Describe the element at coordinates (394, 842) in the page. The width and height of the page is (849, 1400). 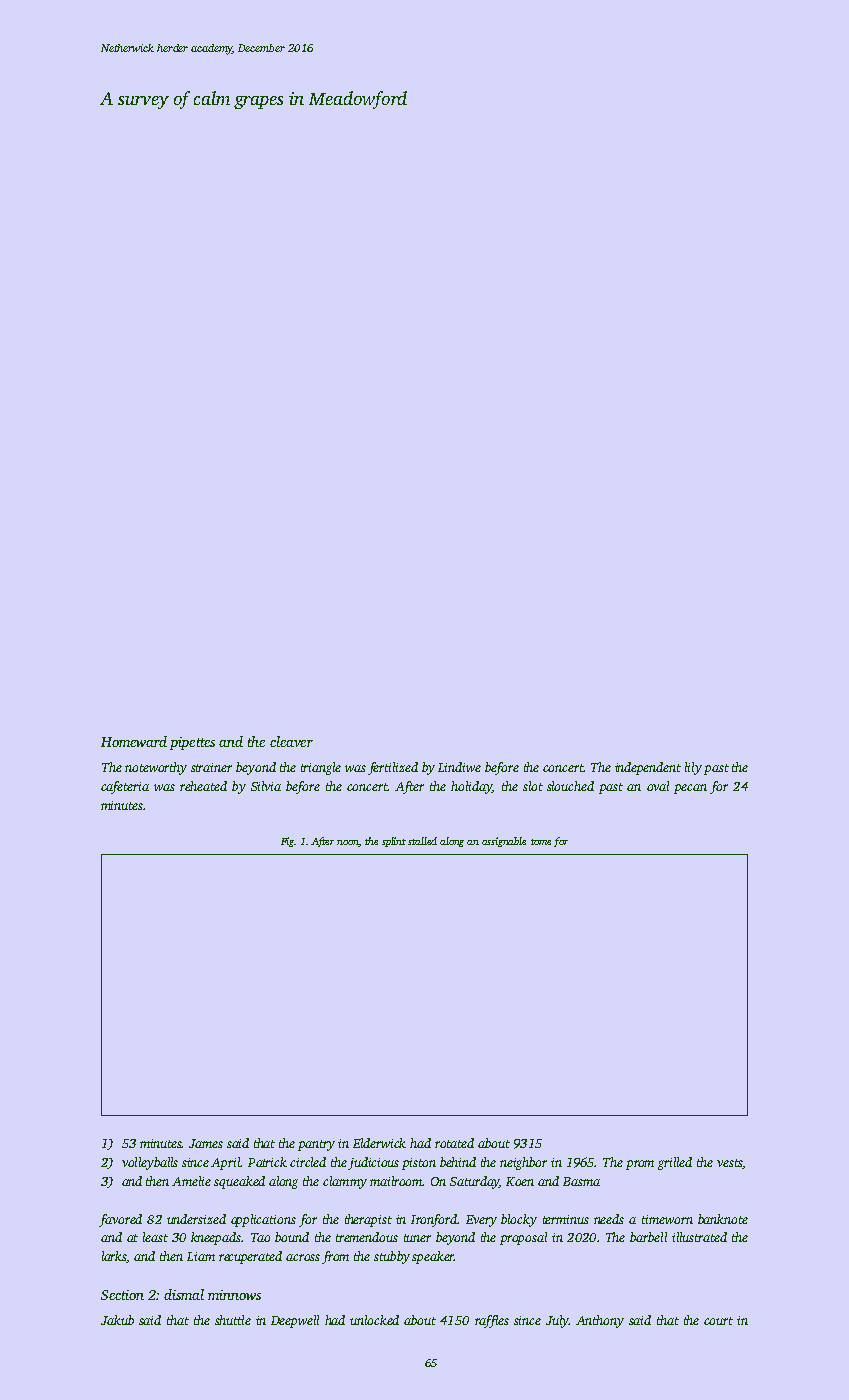
I see `splint` at that location.
